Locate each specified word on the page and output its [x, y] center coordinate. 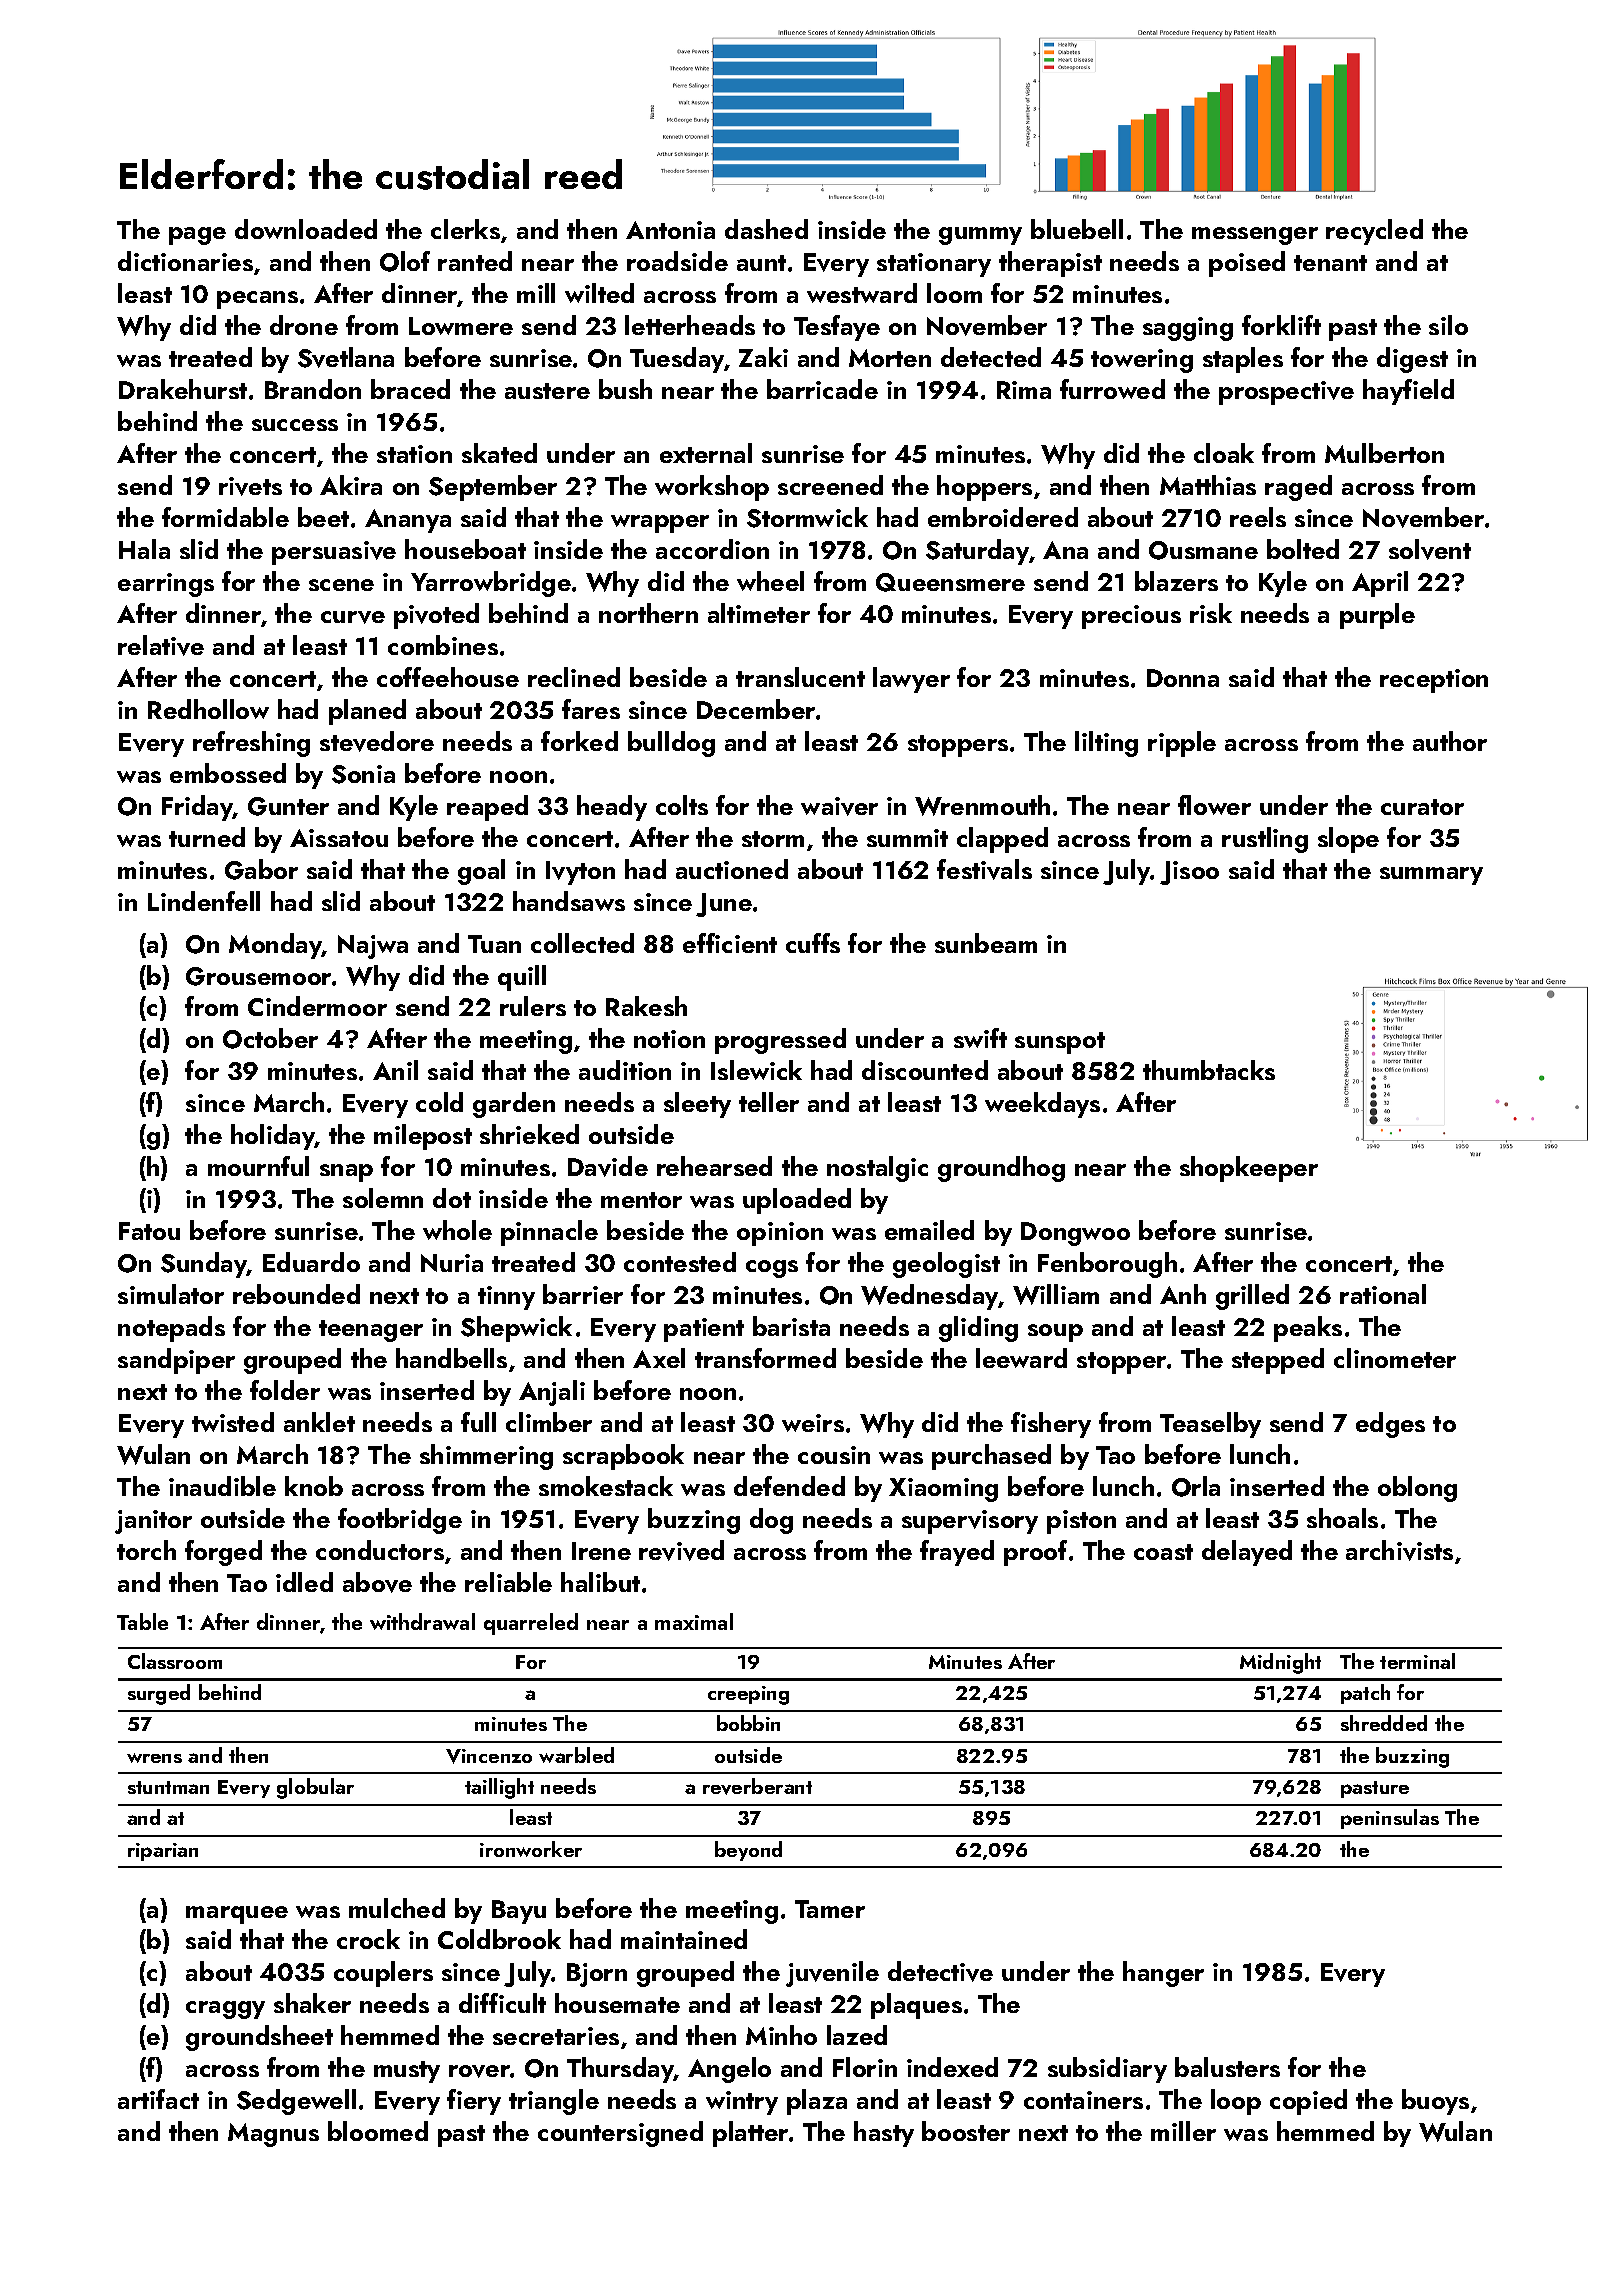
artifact [158, 2099]
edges [1390, 1425]
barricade [822, 389]
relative [161, 645]
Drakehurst [183, 389]
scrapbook [623, 1457]
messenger [1255, 236]
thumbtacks [1209, 1070]
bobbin [748, 1723]
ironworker [531, 1849]
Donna [1183, 678]
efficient [730, 943]
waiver [839, 806]
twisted [233, 1422]
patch [1365, 1694]
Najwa [373, 947]
